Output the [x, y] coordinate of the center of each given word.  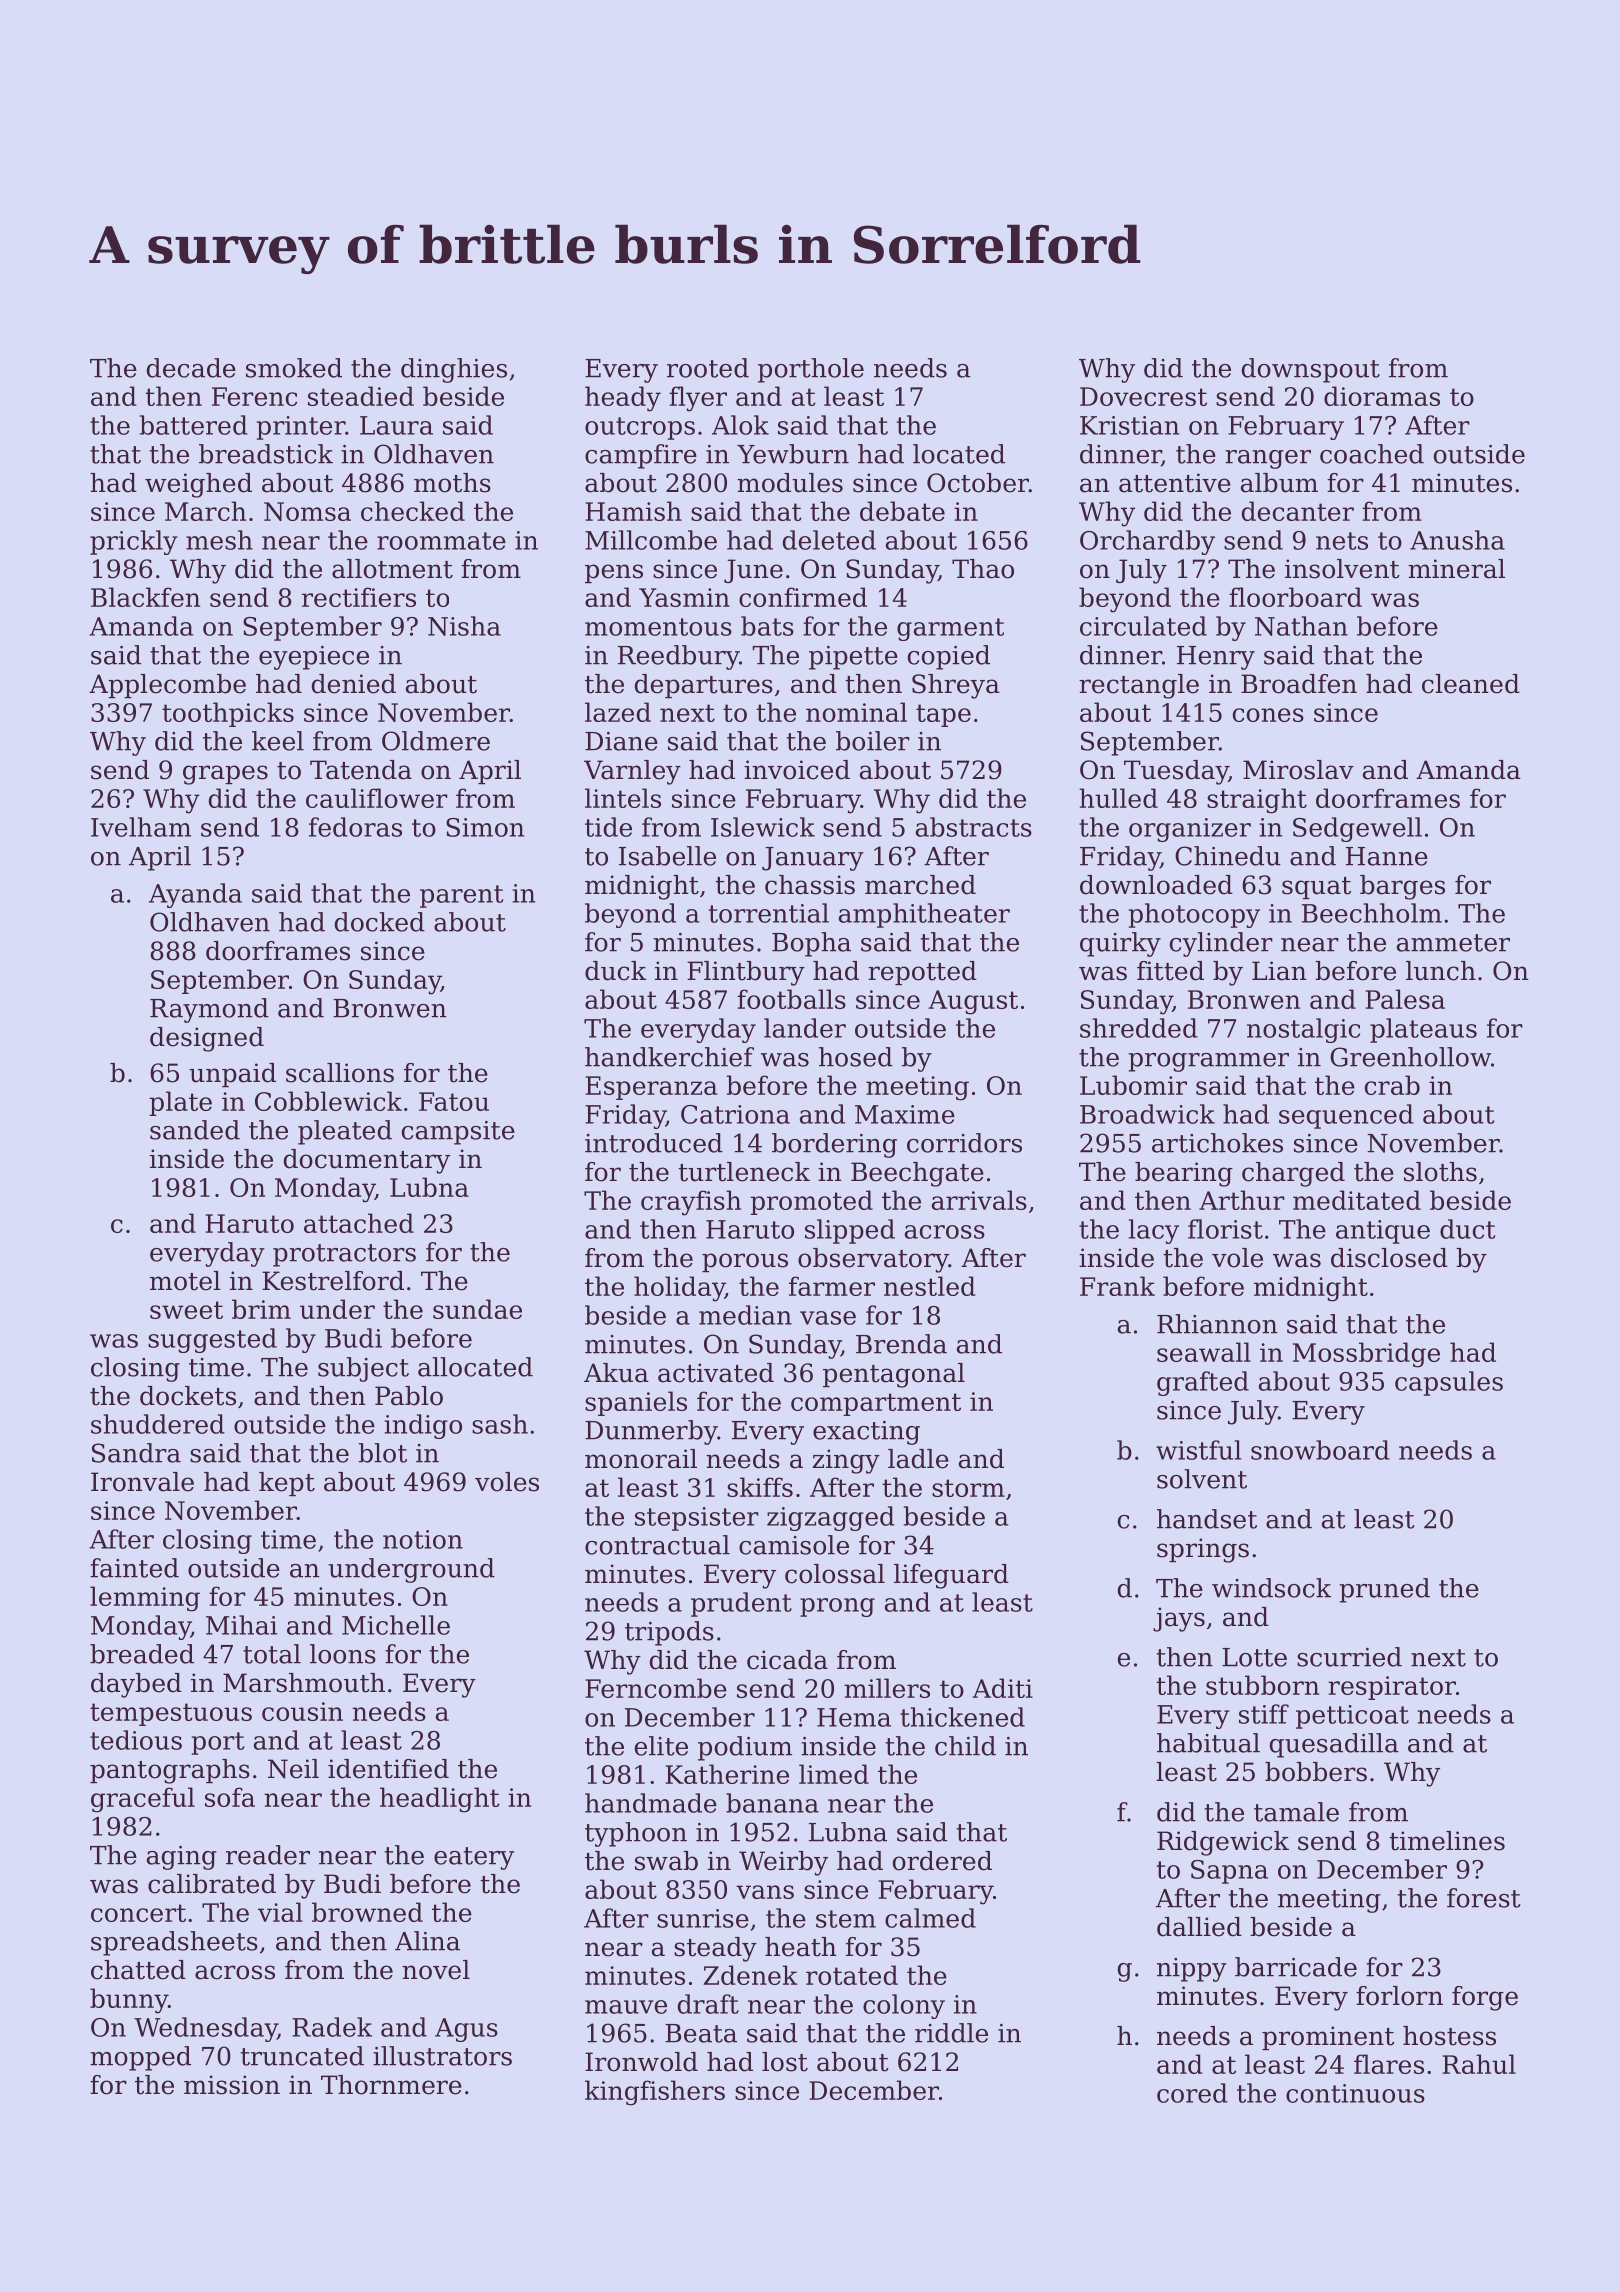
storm [968, 1488]
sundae [477, 1309]
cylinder [1221, 944]
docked [380, 922]
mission [232, 2085]
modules [790, 483]
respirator [1392, 1688]
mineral [1456, 569]
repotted [922, 973]
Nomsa [307, 511]
